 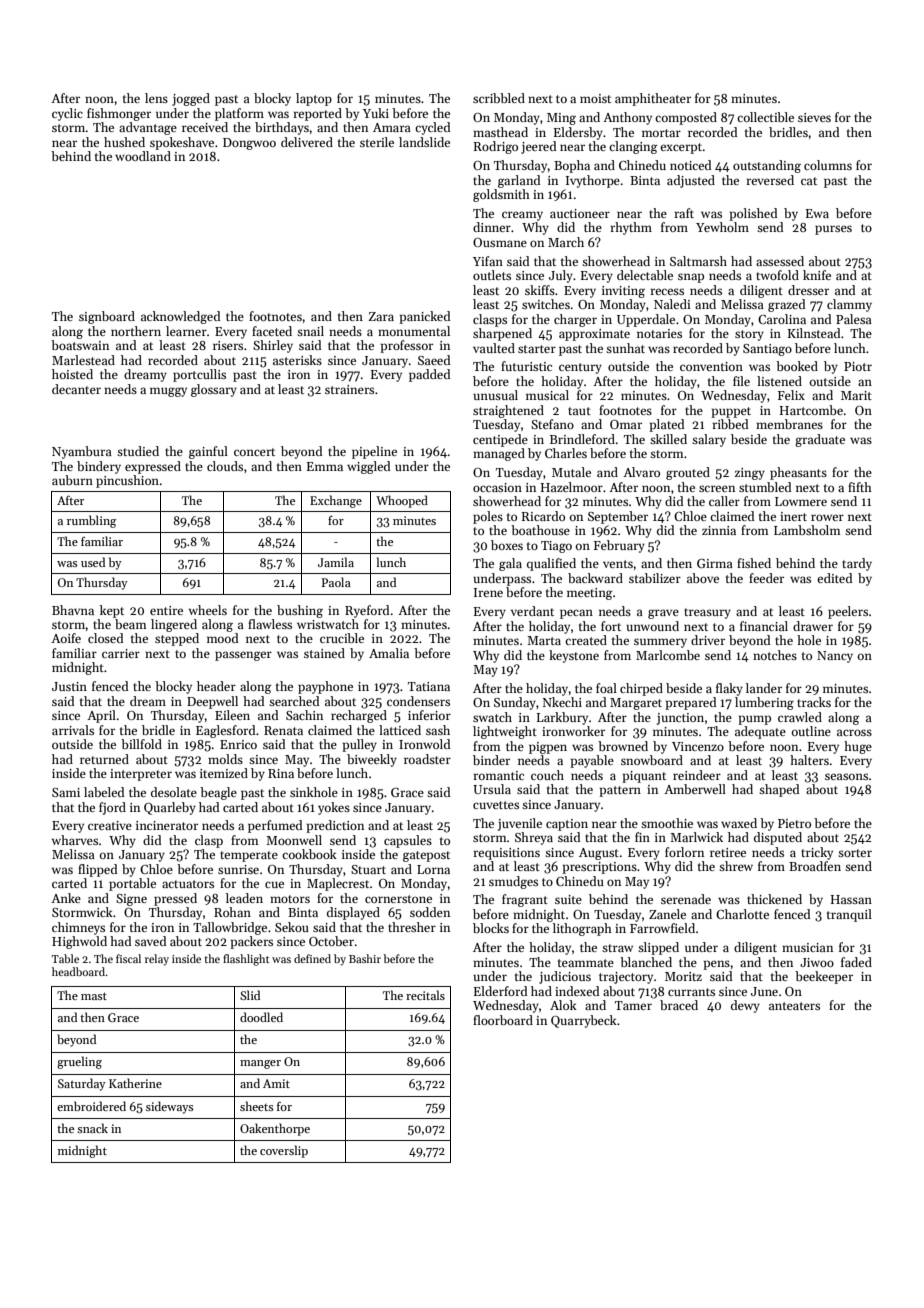 What do you see at coordinates (208, 610) in the image?
I see `wheels` at bounding box center [208, 610].
